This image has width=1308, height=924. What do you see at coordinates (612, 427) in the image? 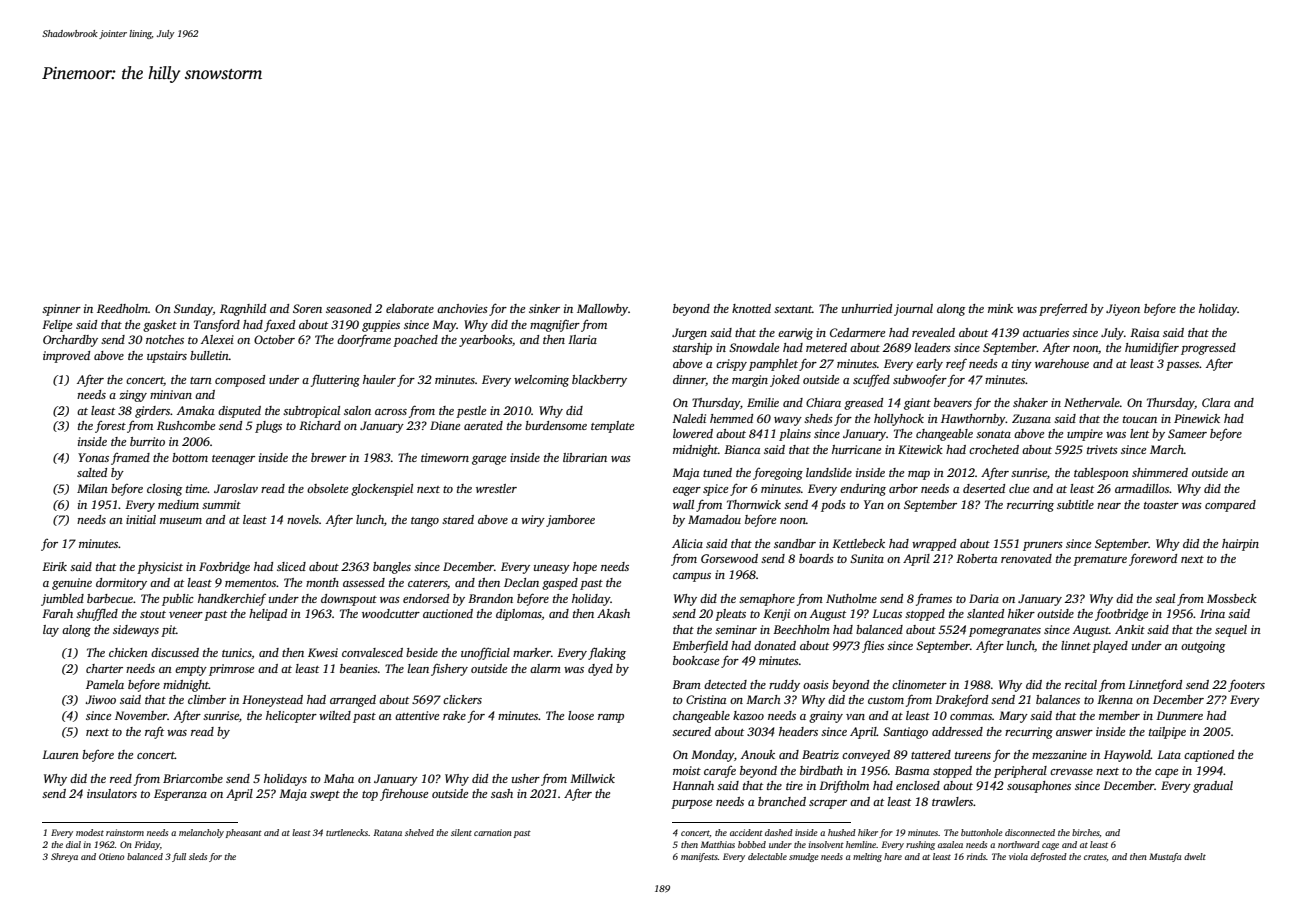
I see `template` at bounding box center [612, 427].
